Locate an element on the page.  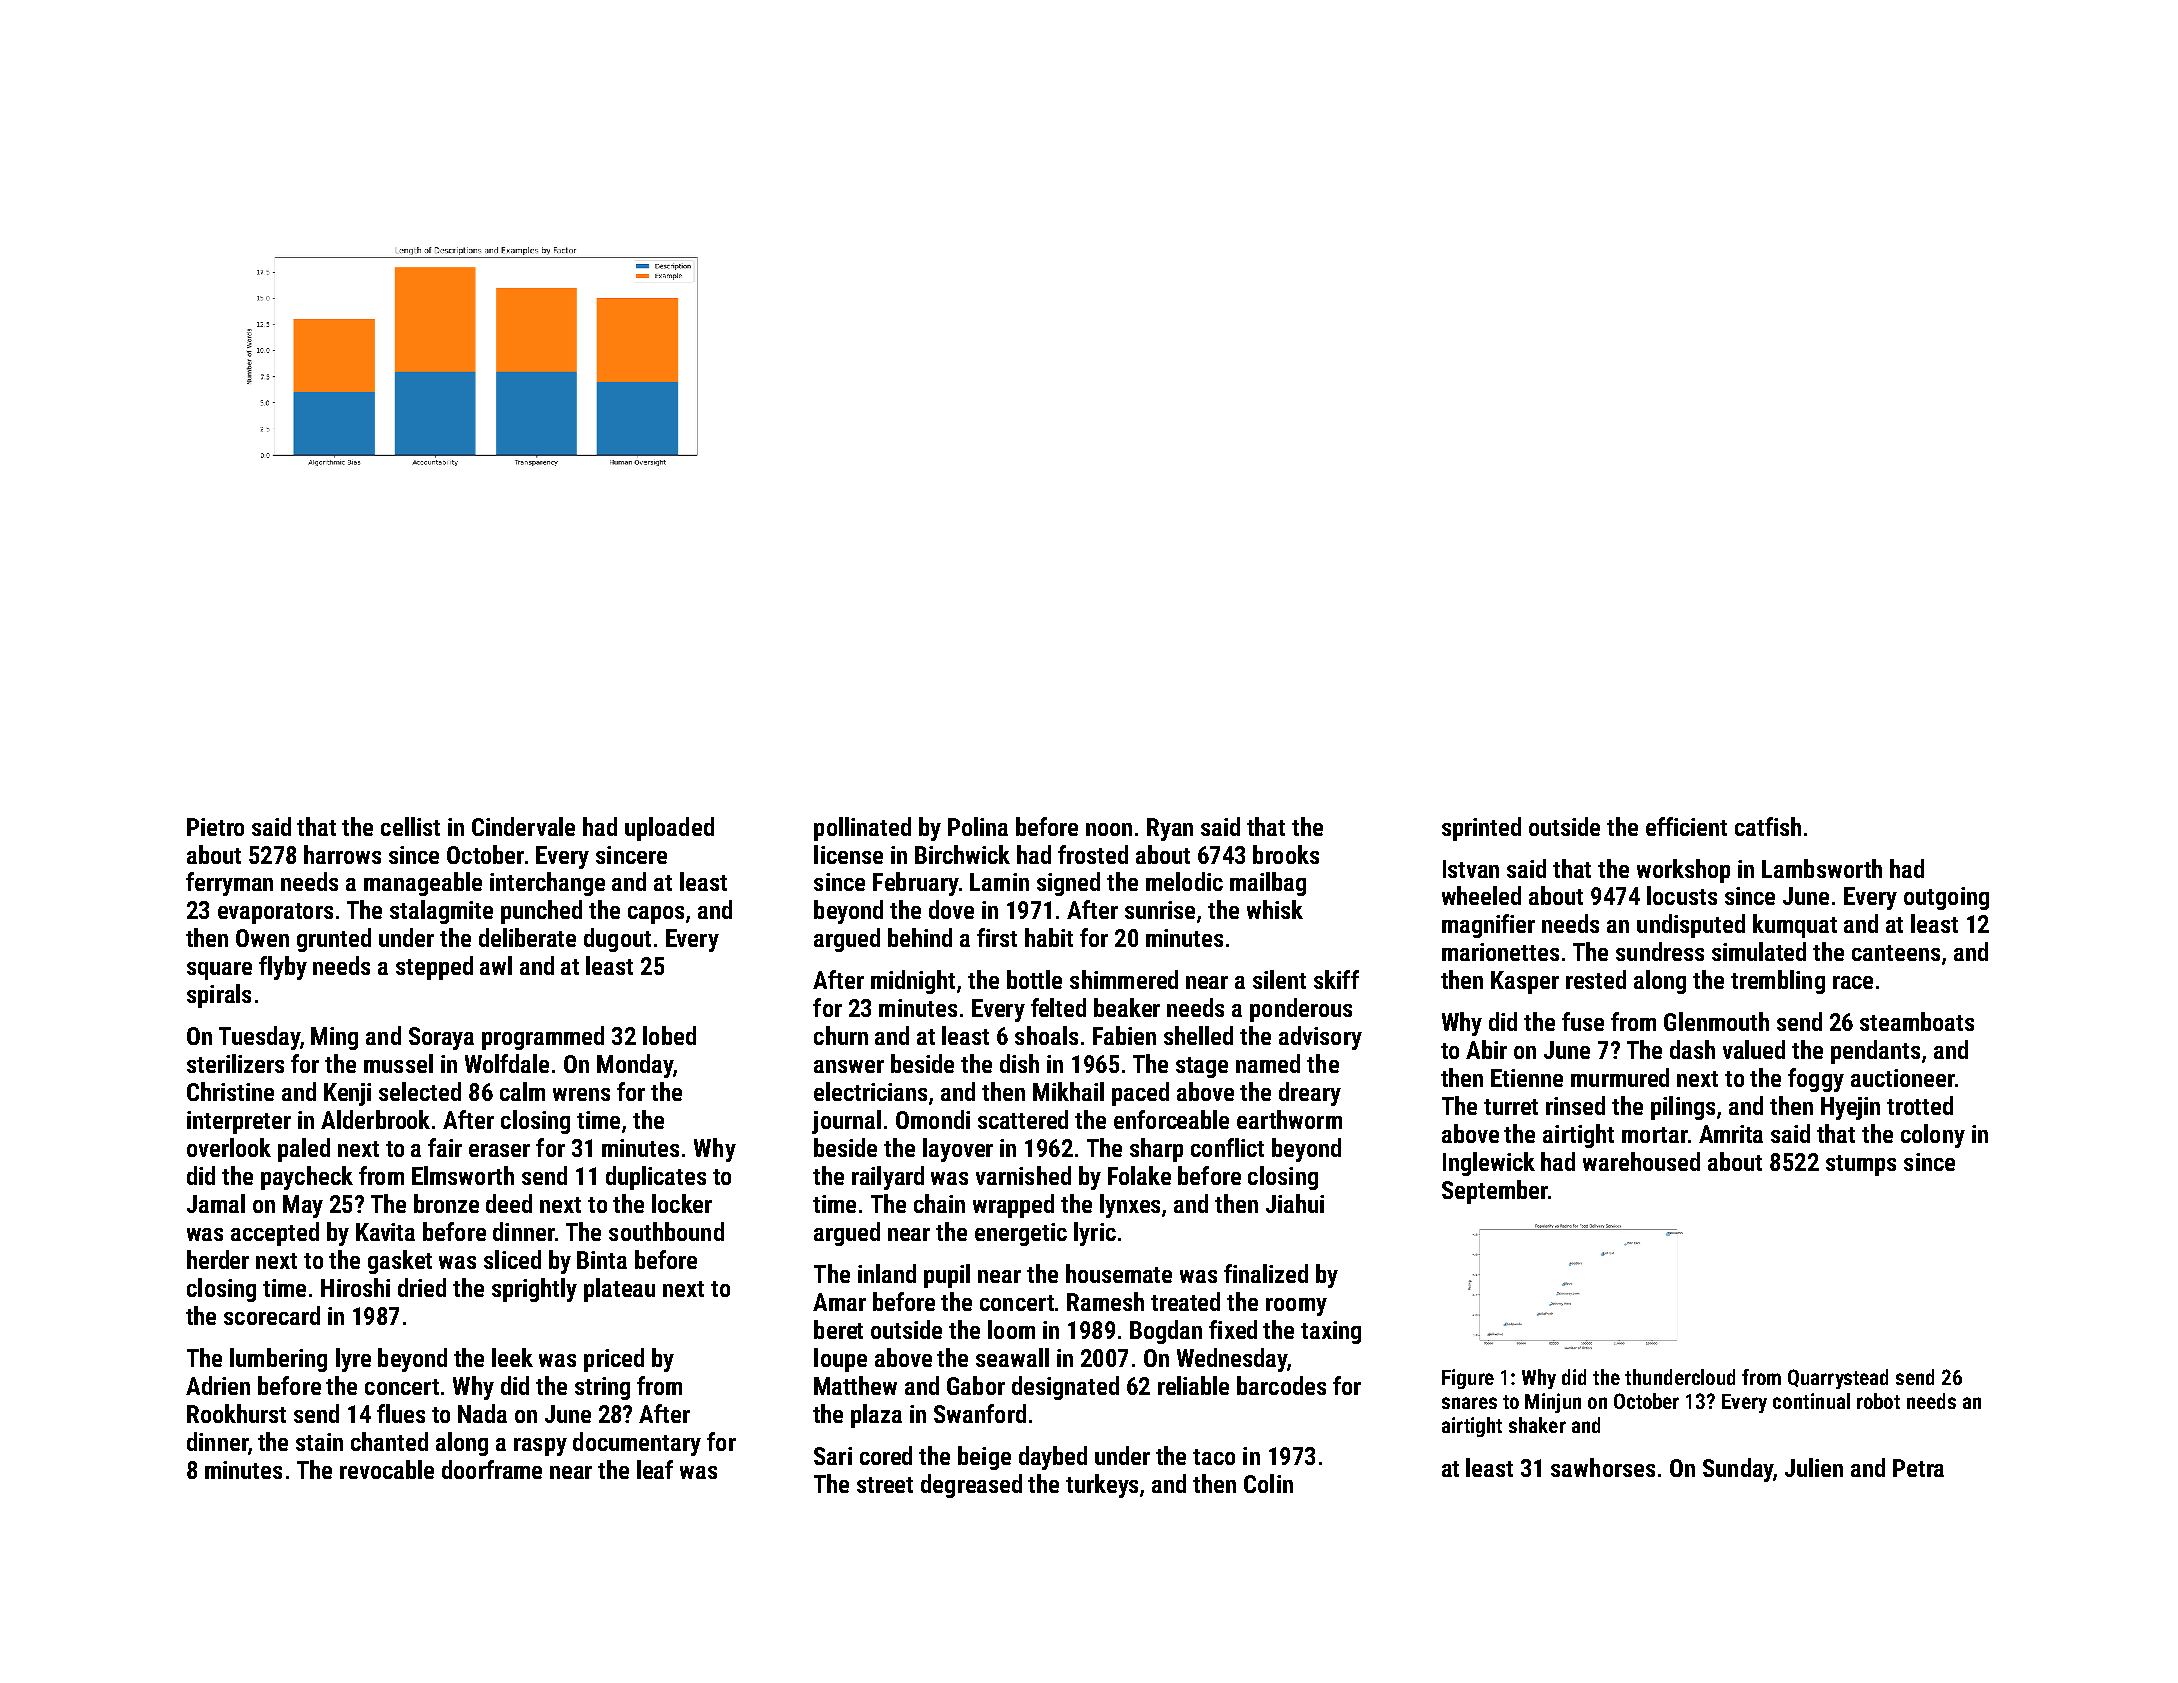
Petra is located at coordinates (1918, 1468).
